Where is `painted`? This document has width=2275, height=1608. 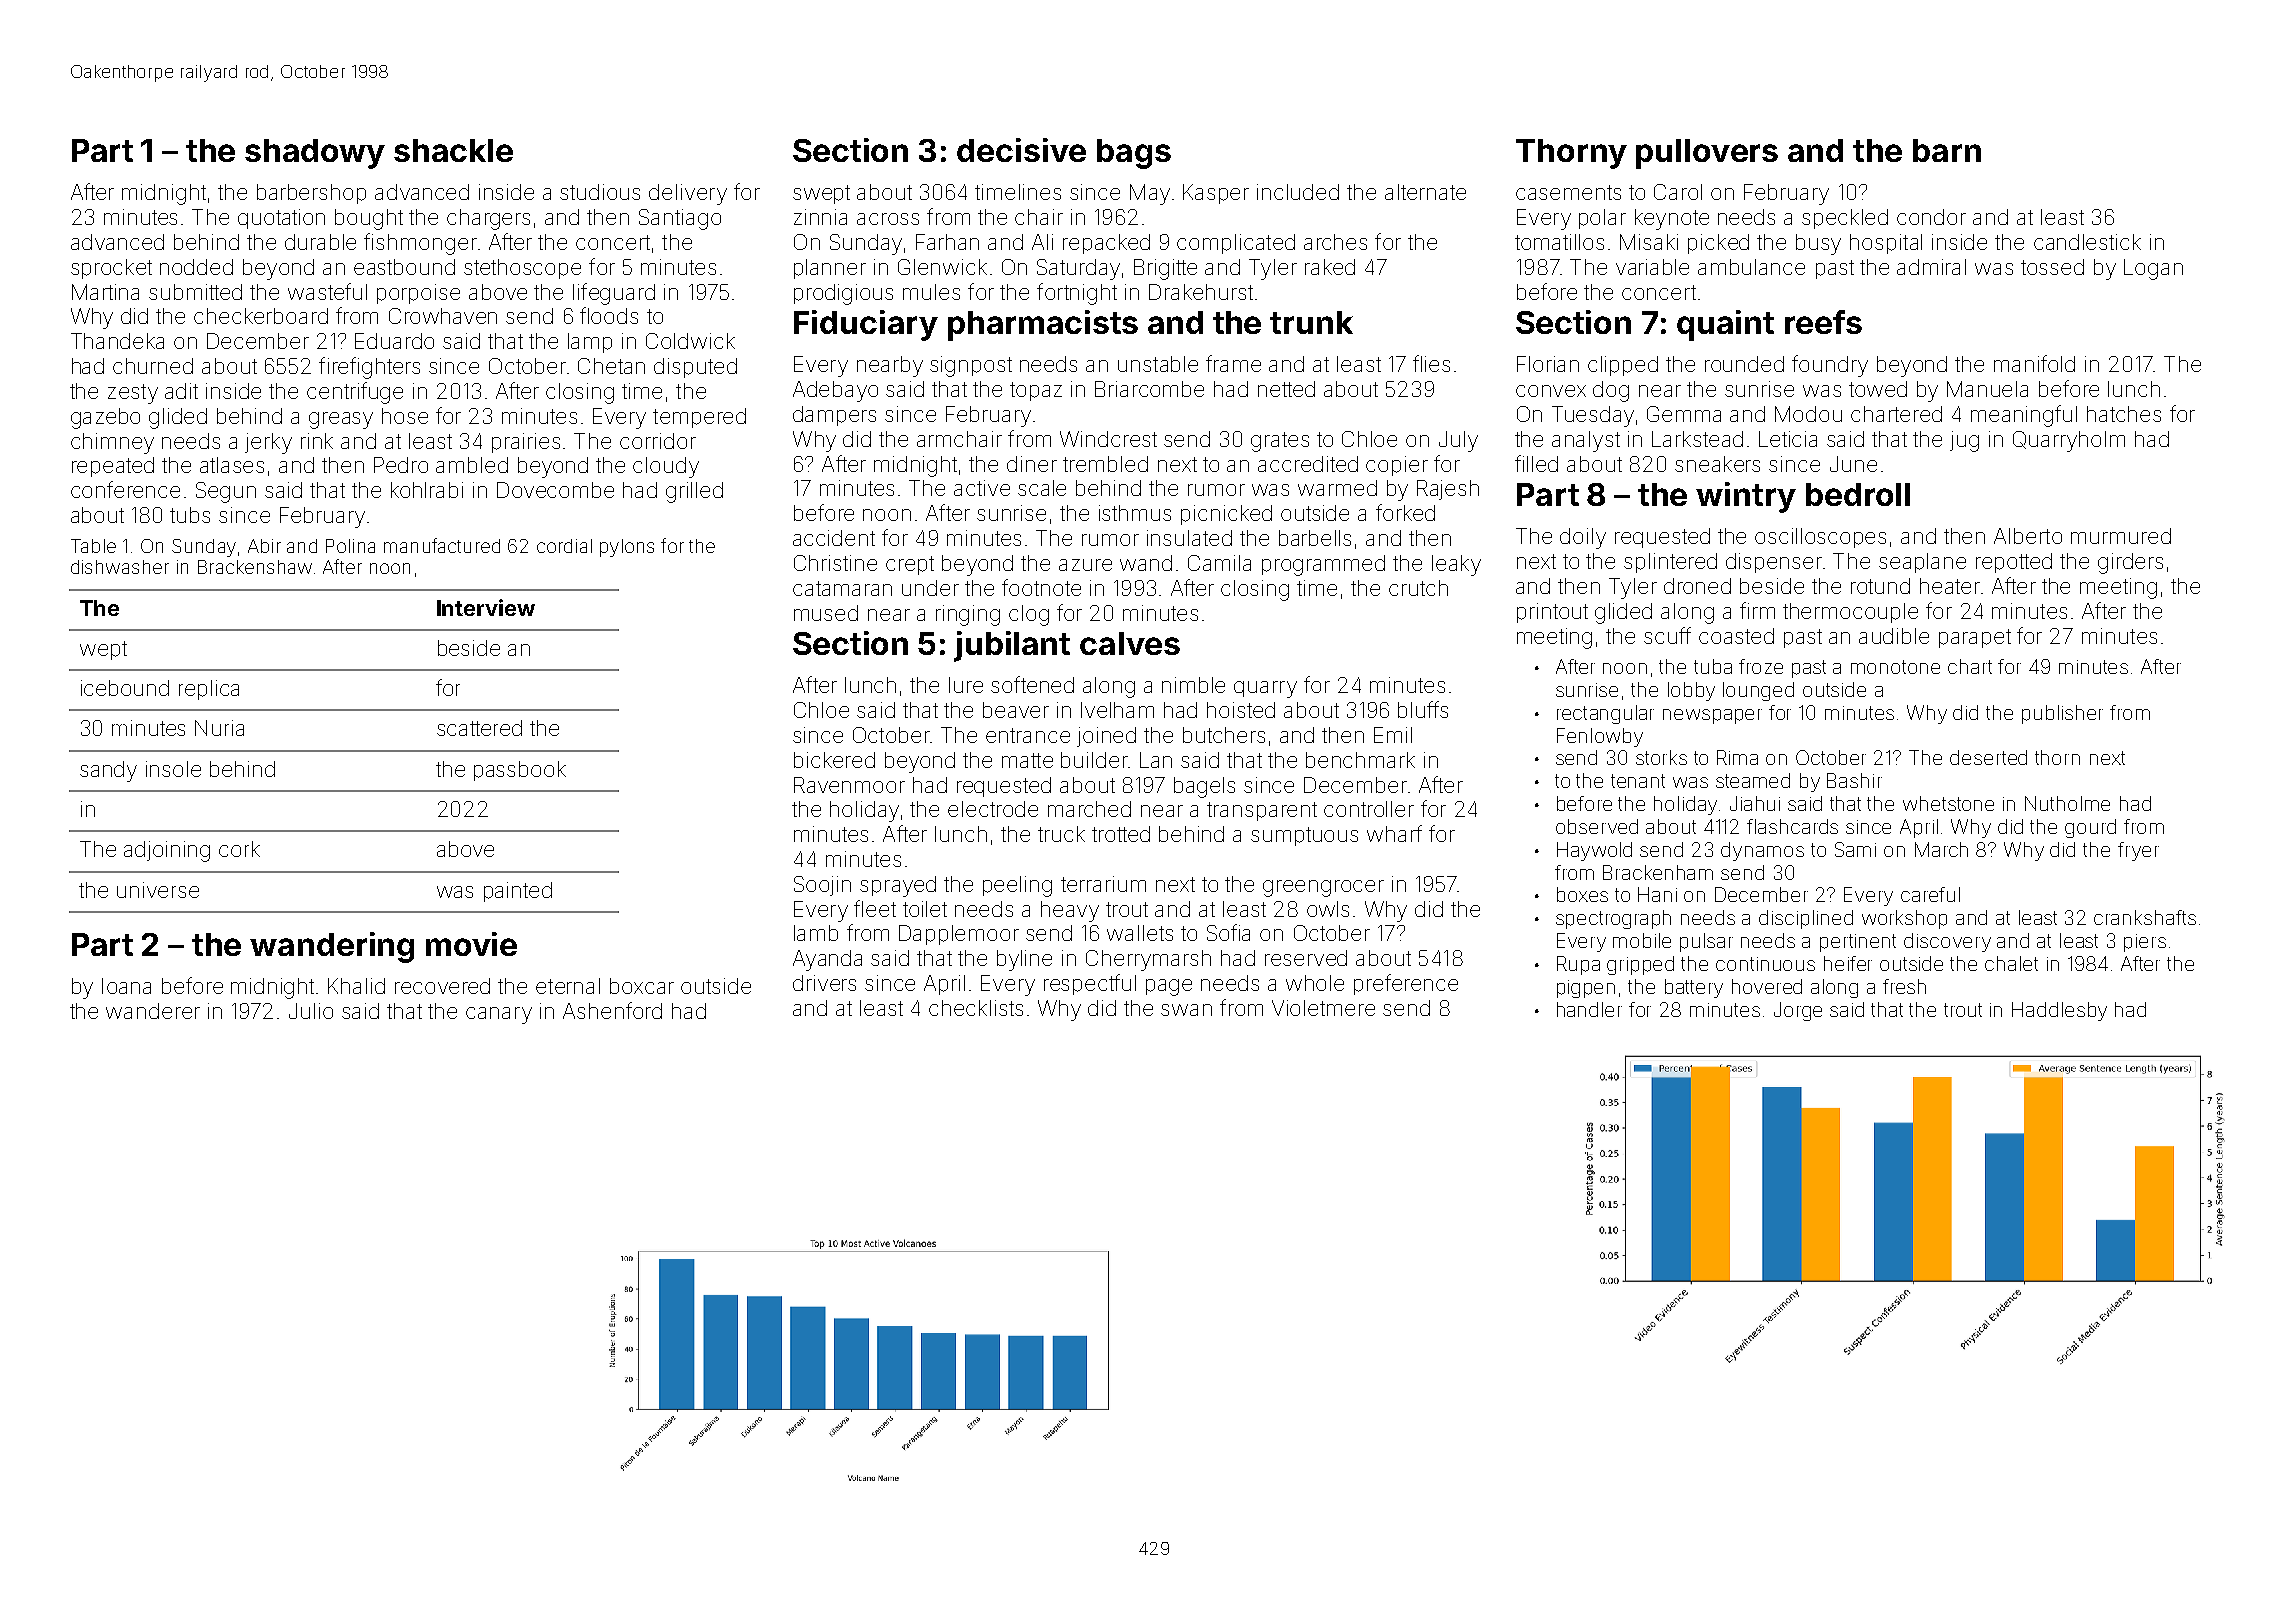
painted is located at coordinates (518, 892).
